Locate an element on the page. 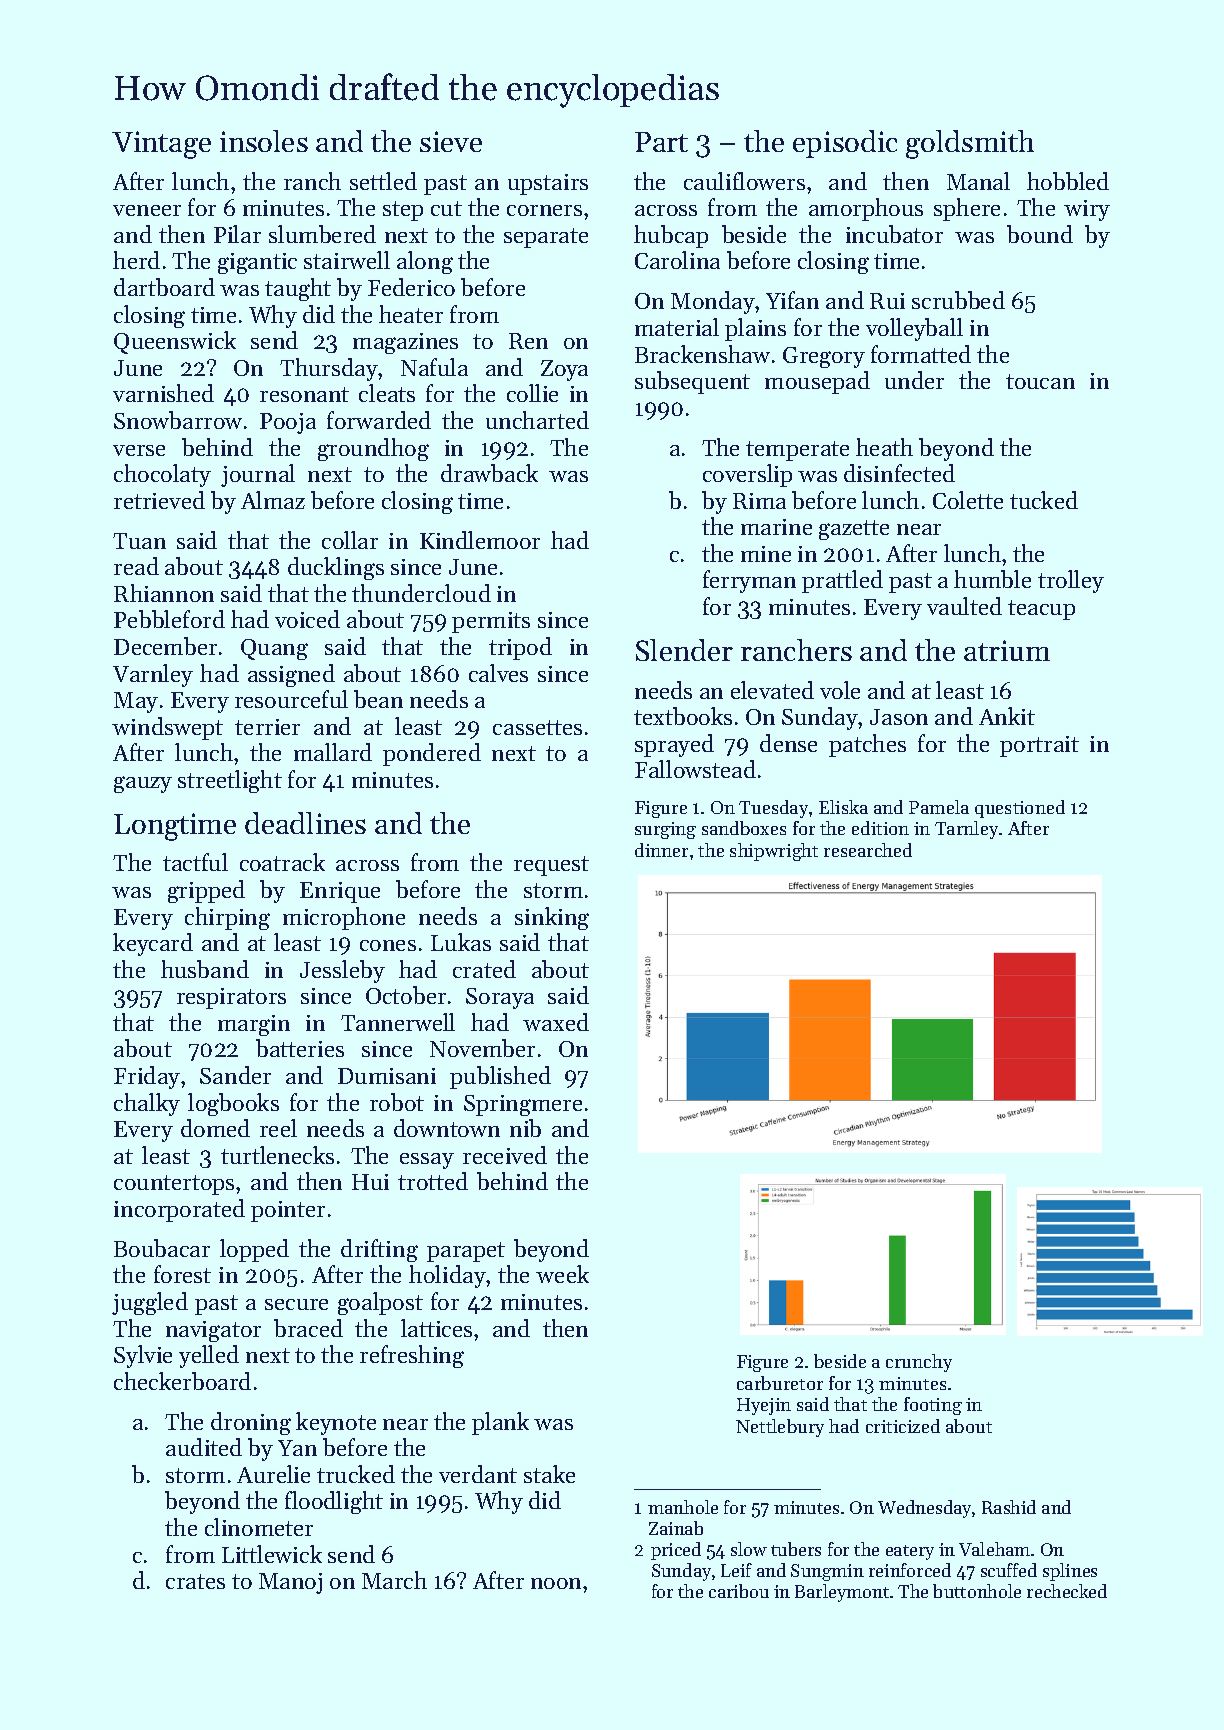  Part is located at coordinates (661, 142).
